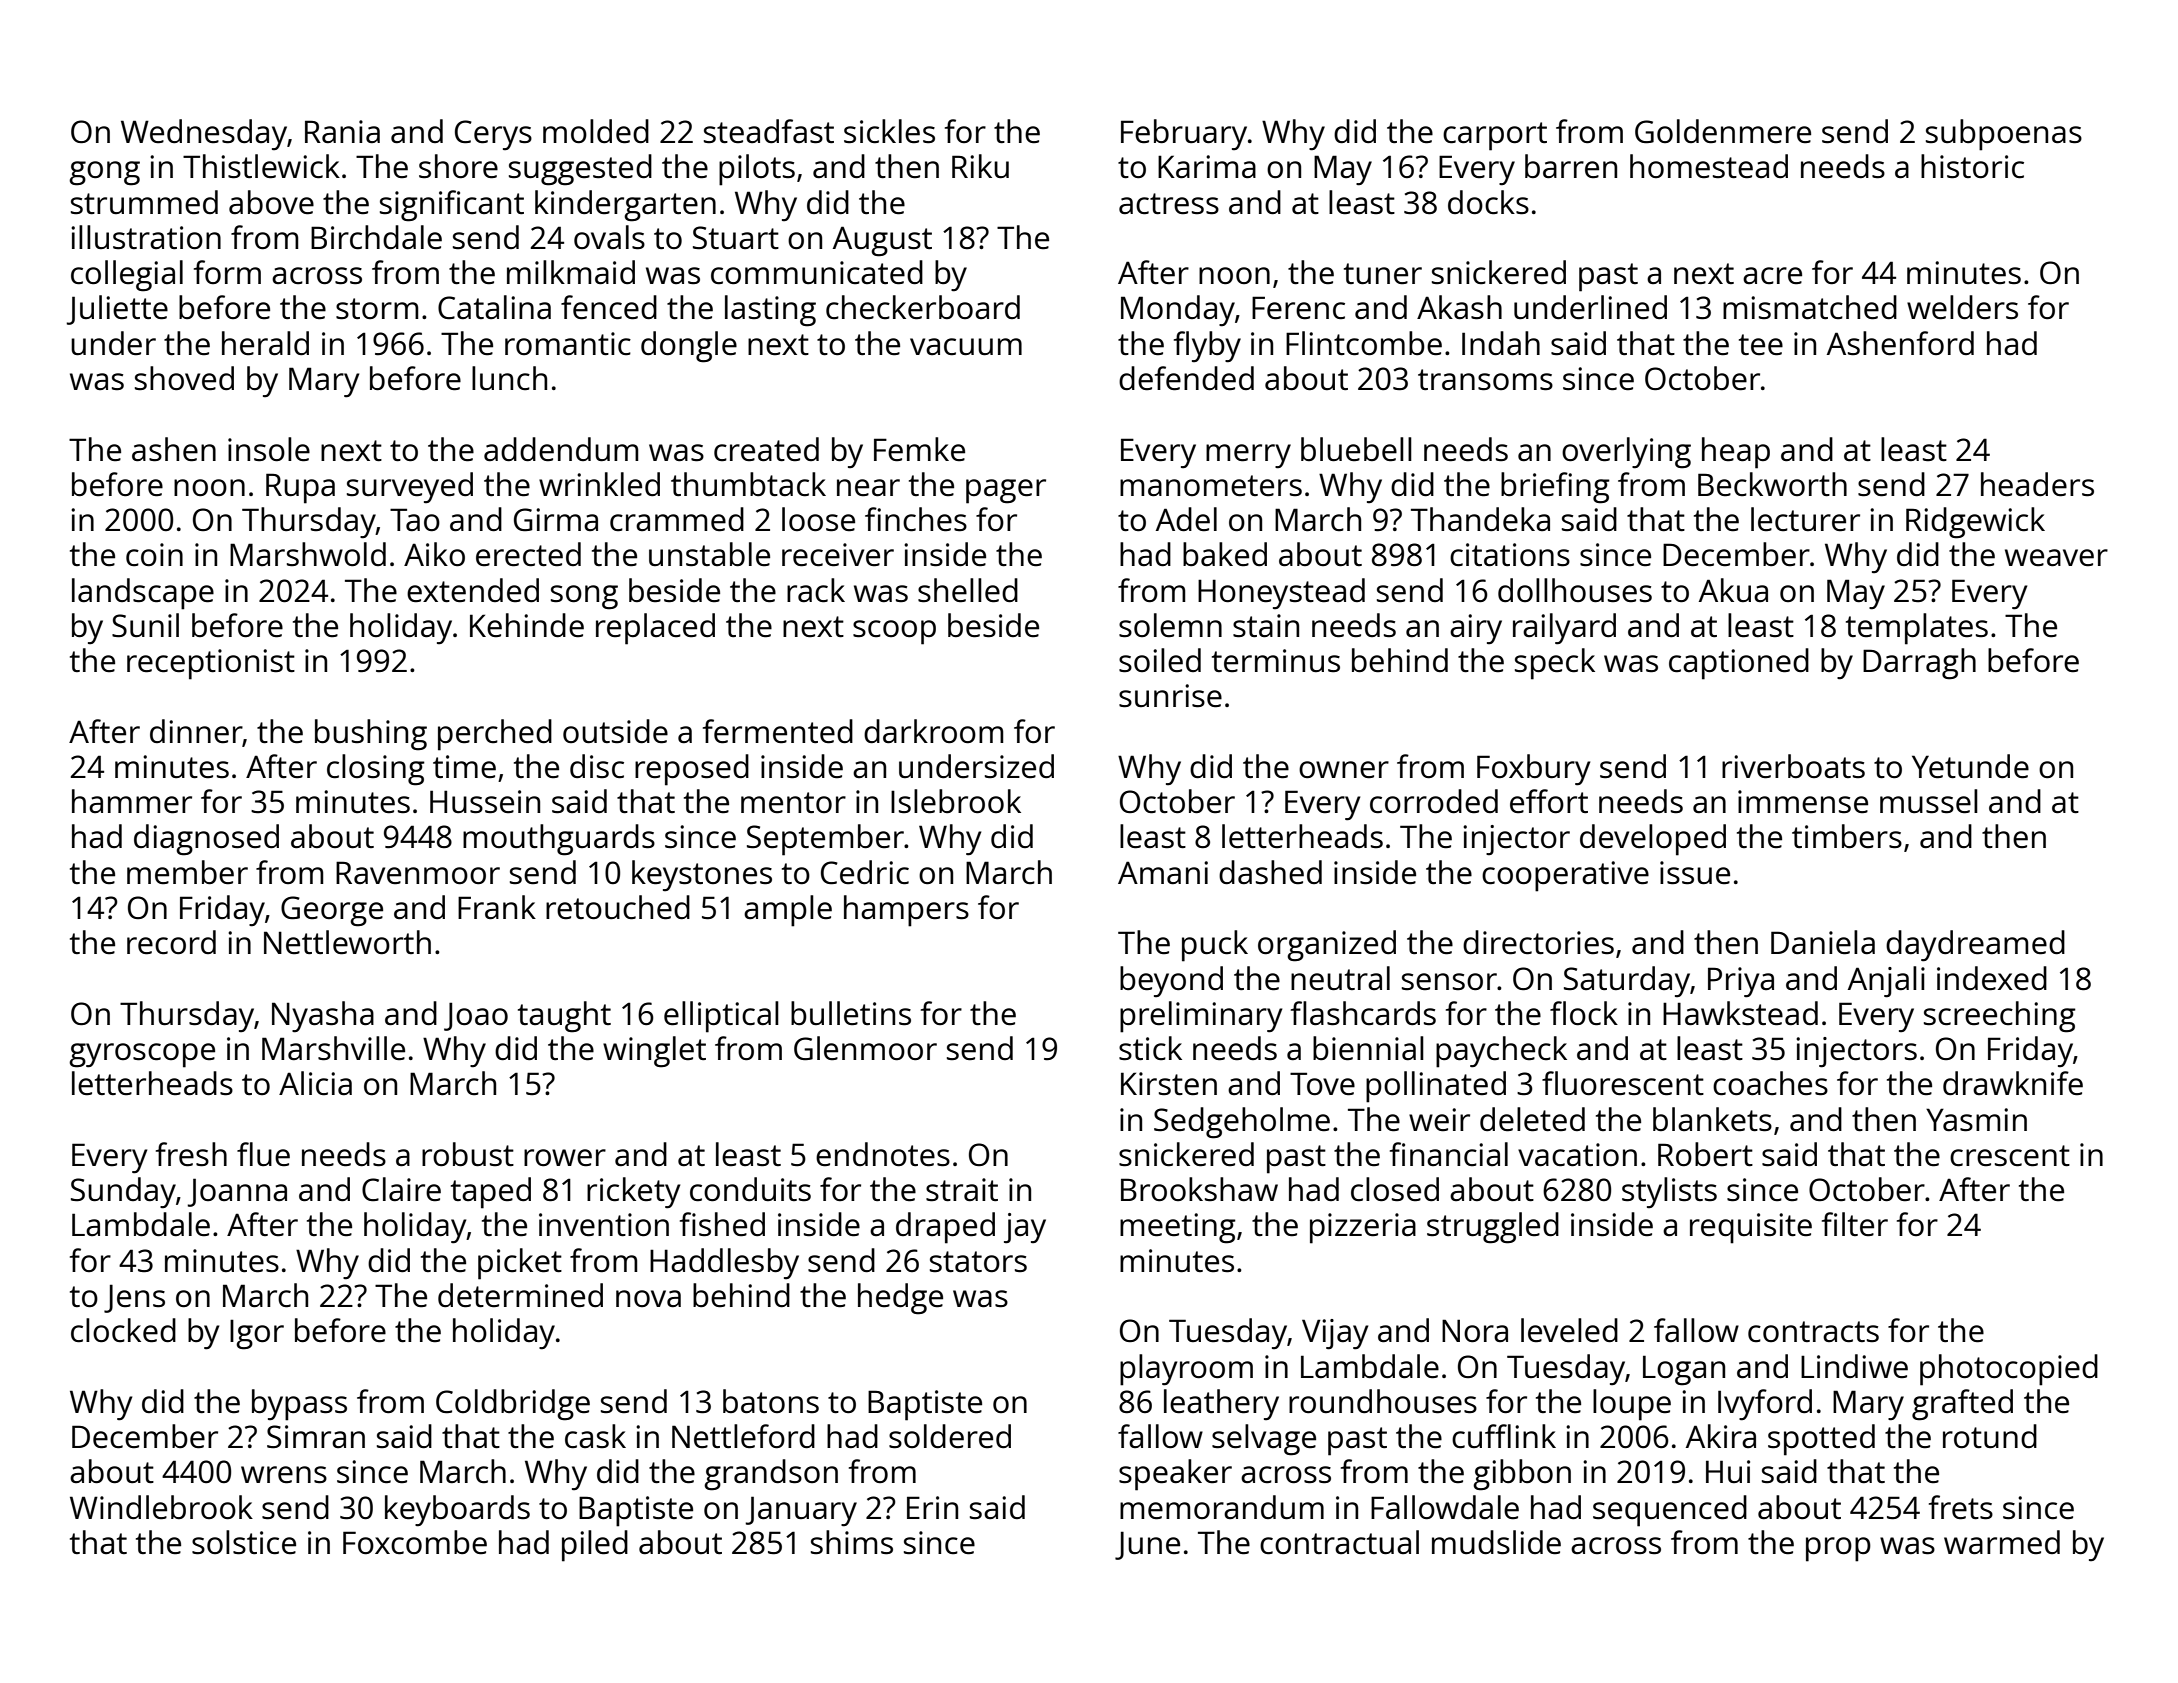 The height and width of the page is (1683, 2178). Describe the element at coordinates (1565, 876) in the page. I see `cooperative` at that location.
